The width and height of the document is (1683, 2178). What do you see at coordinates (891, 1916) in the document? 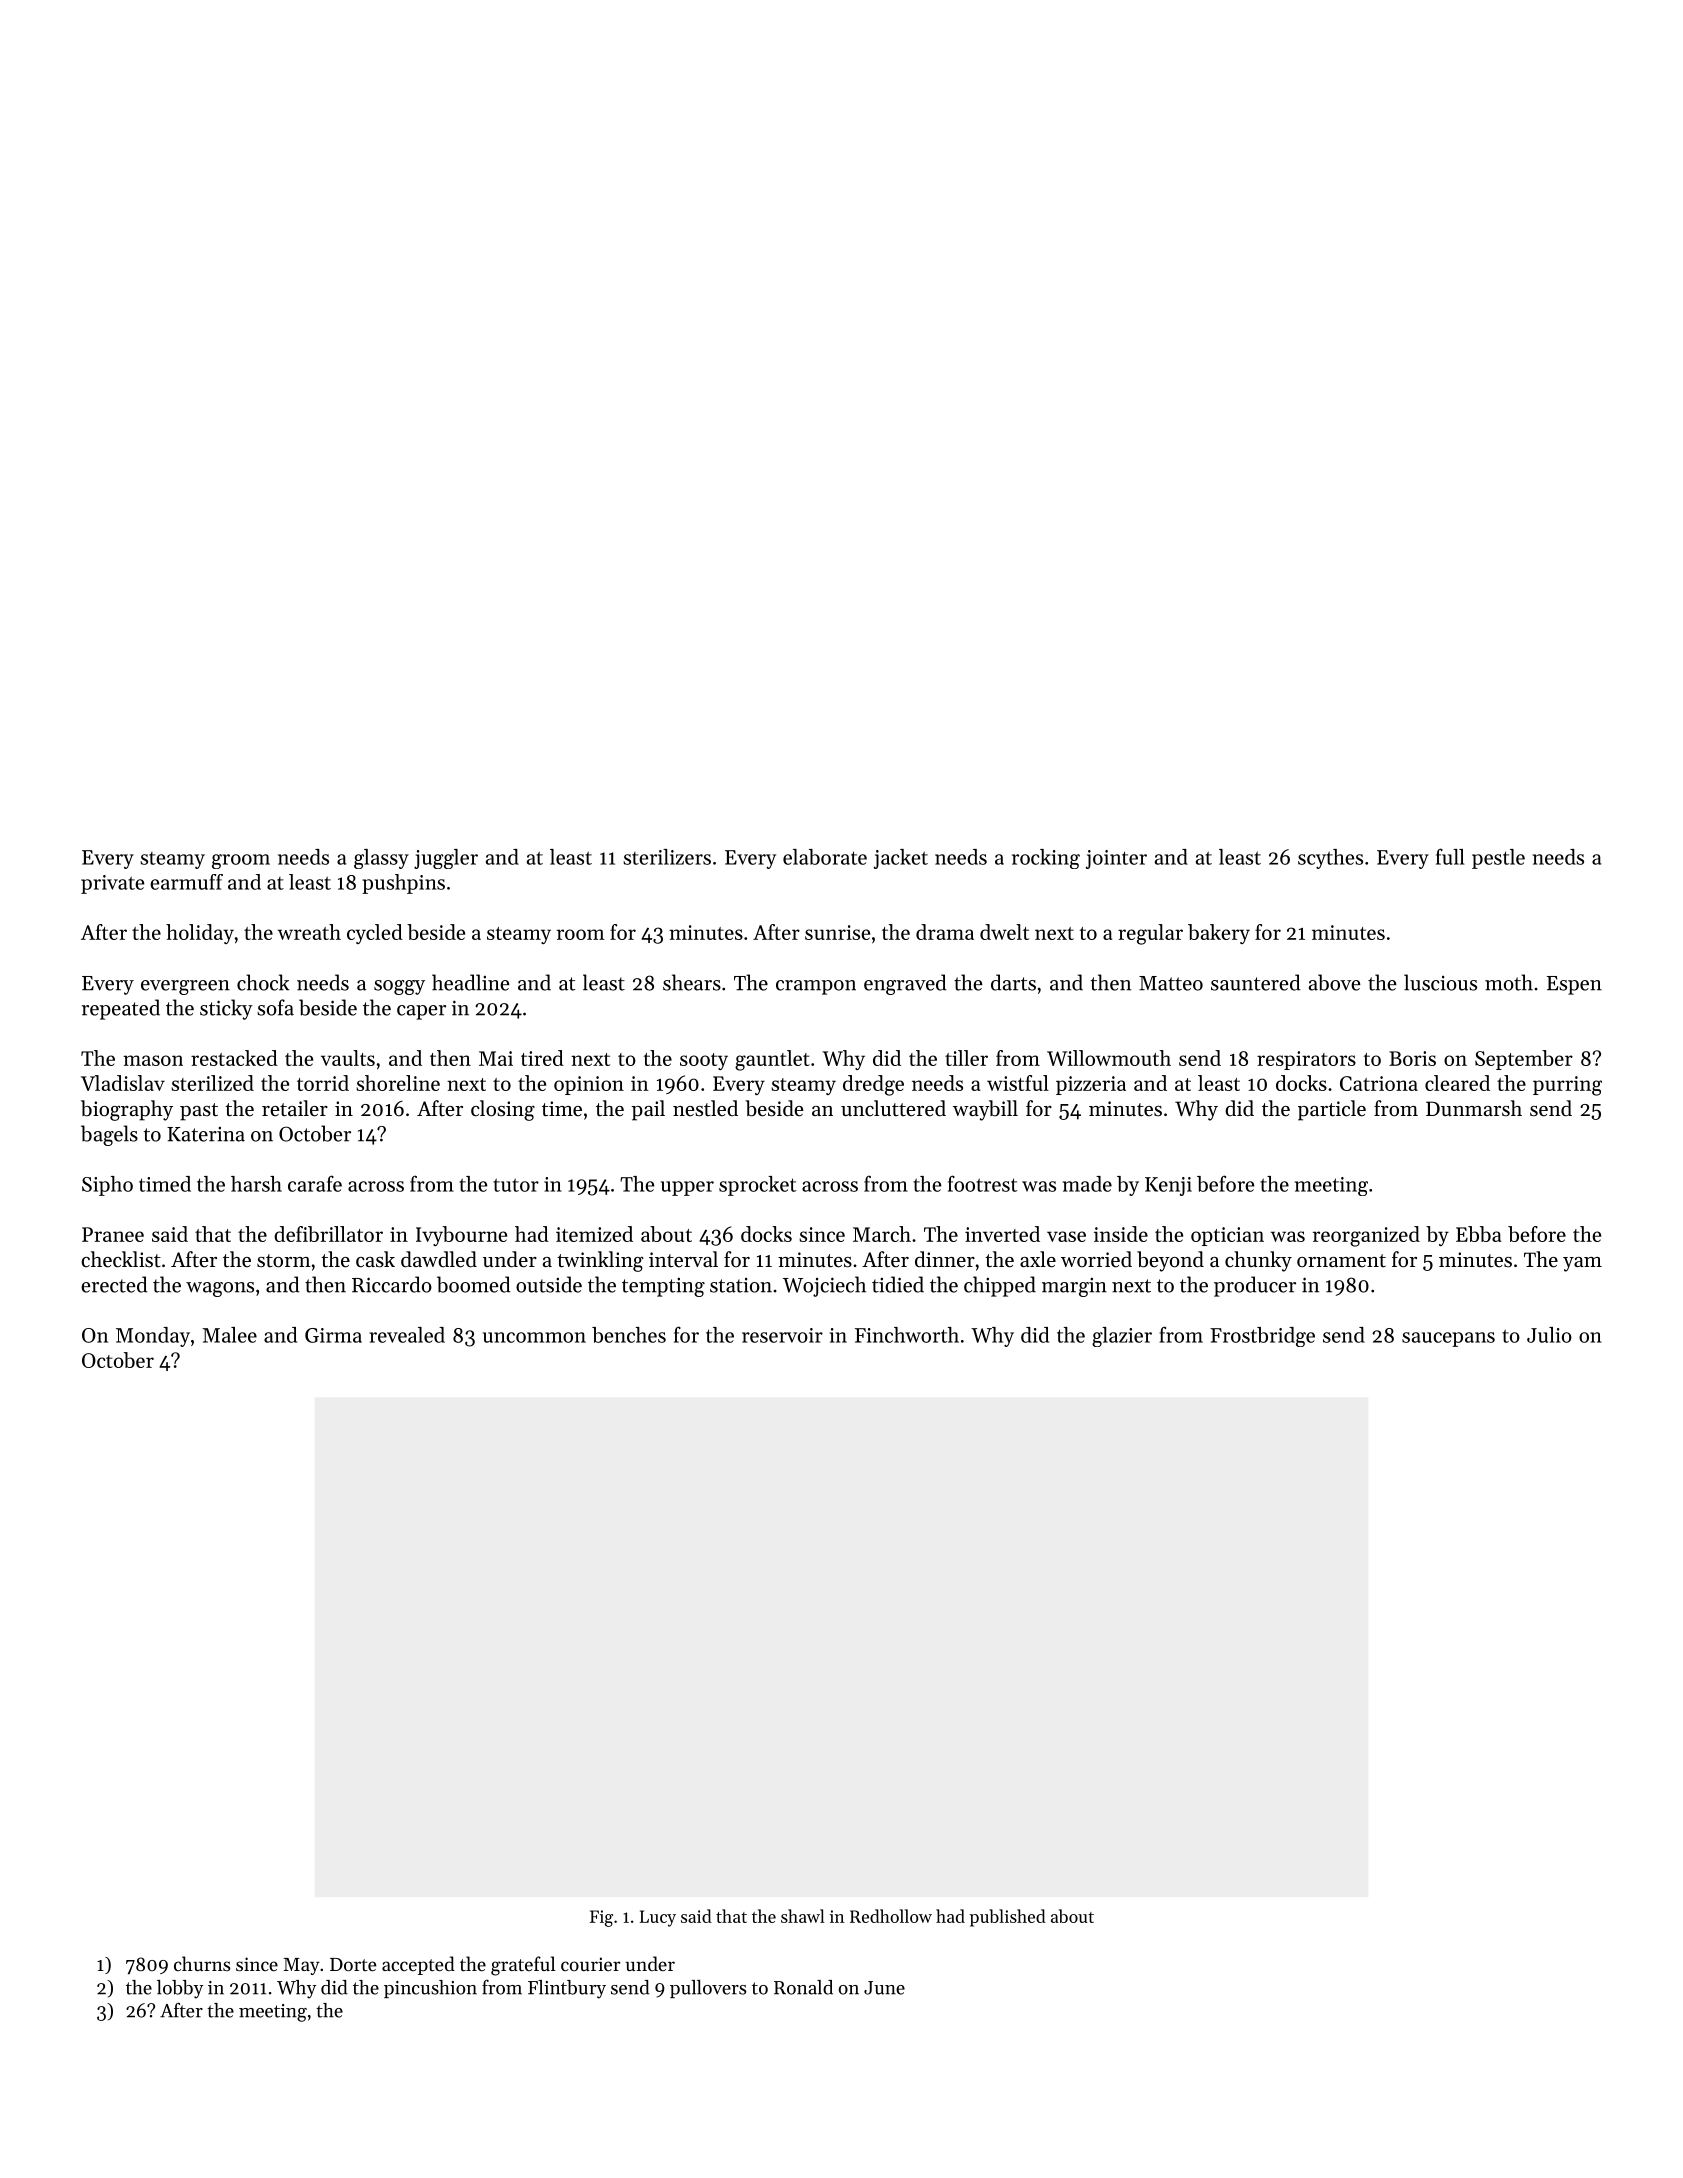
I see `Redhollow` at bounding box center [891, 1916].
